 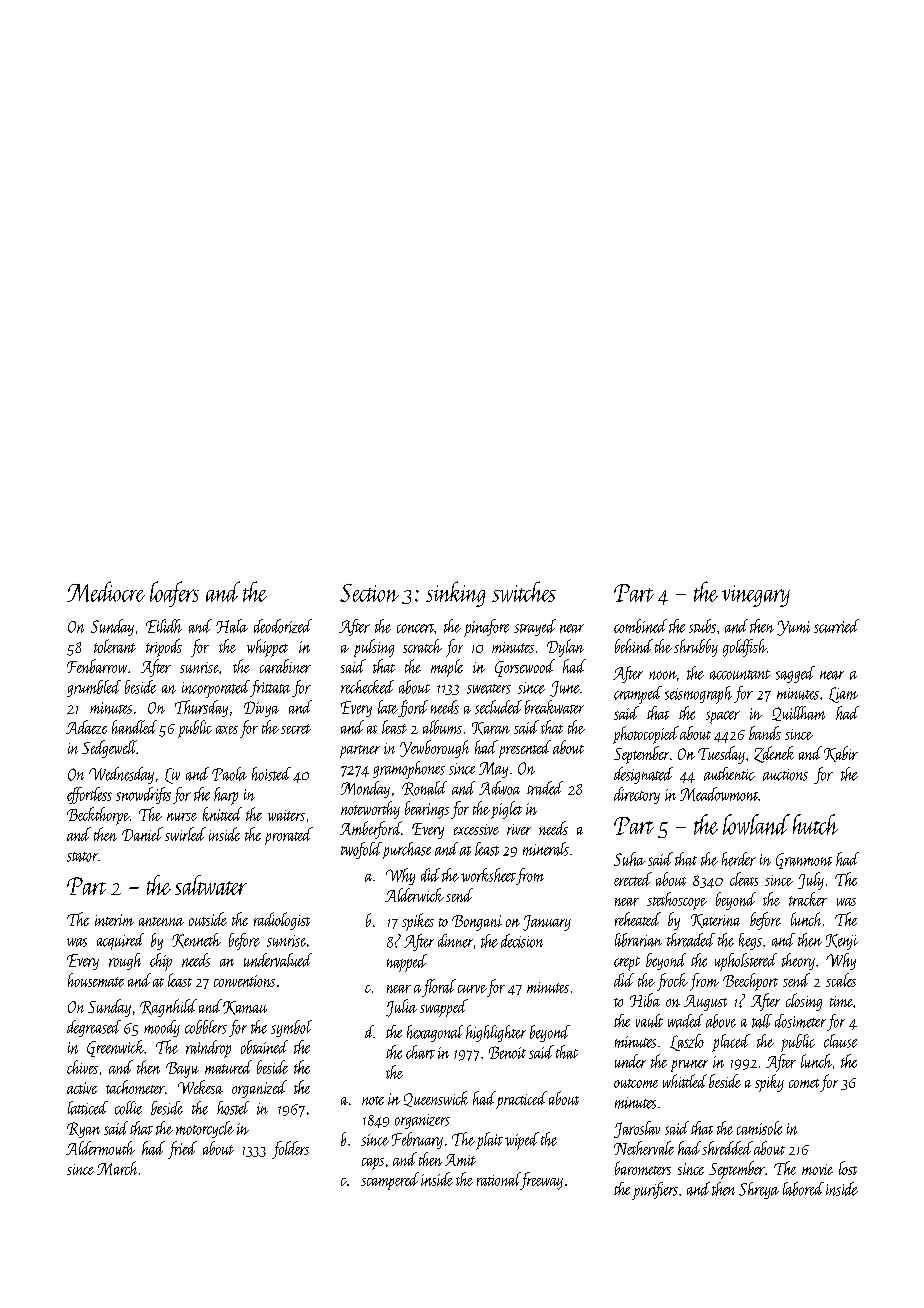 I want to click on handled, so click(x=134, y=727).
